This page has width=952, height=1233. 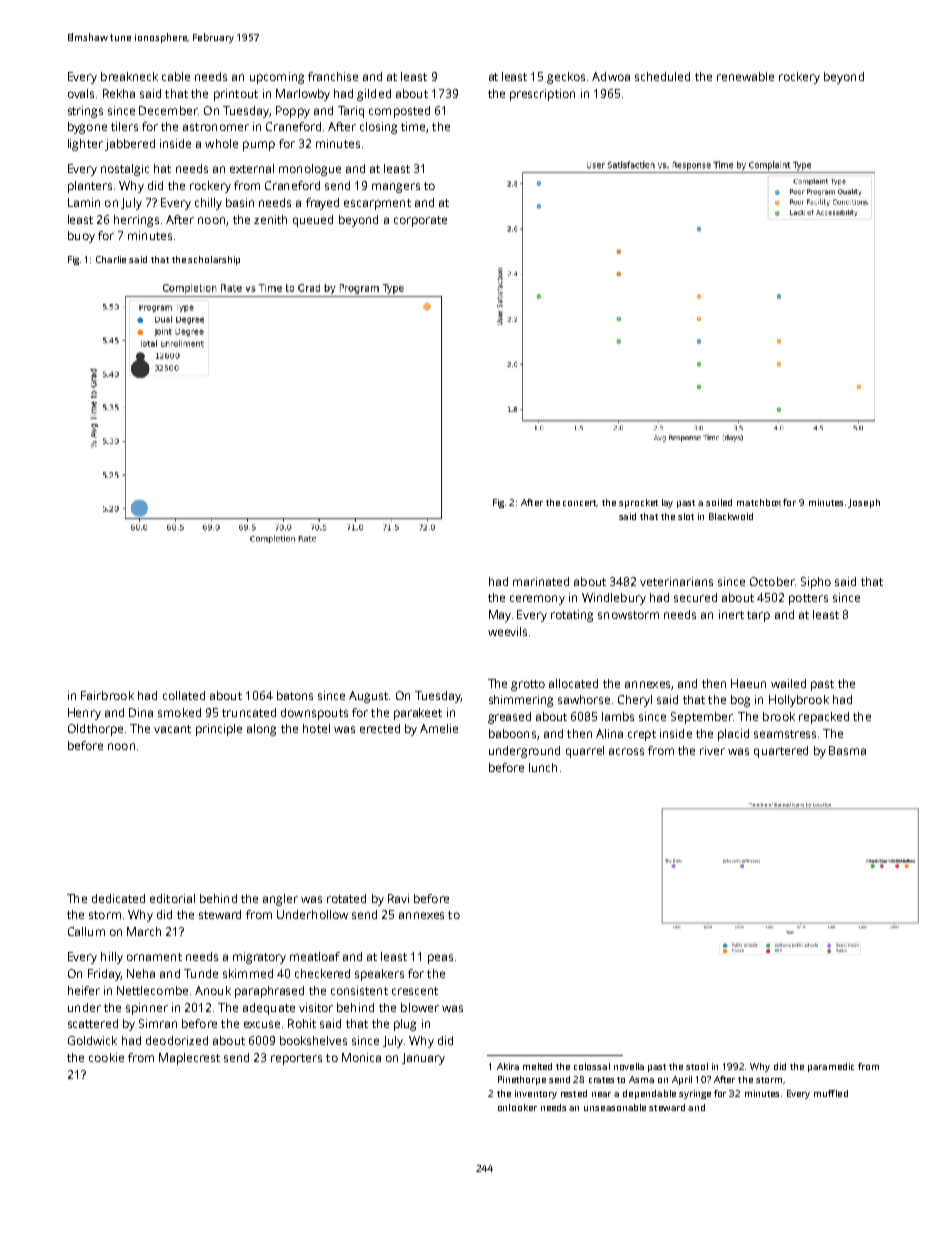 I want to click on Maplecrest, so click(x=189, y=1059).
